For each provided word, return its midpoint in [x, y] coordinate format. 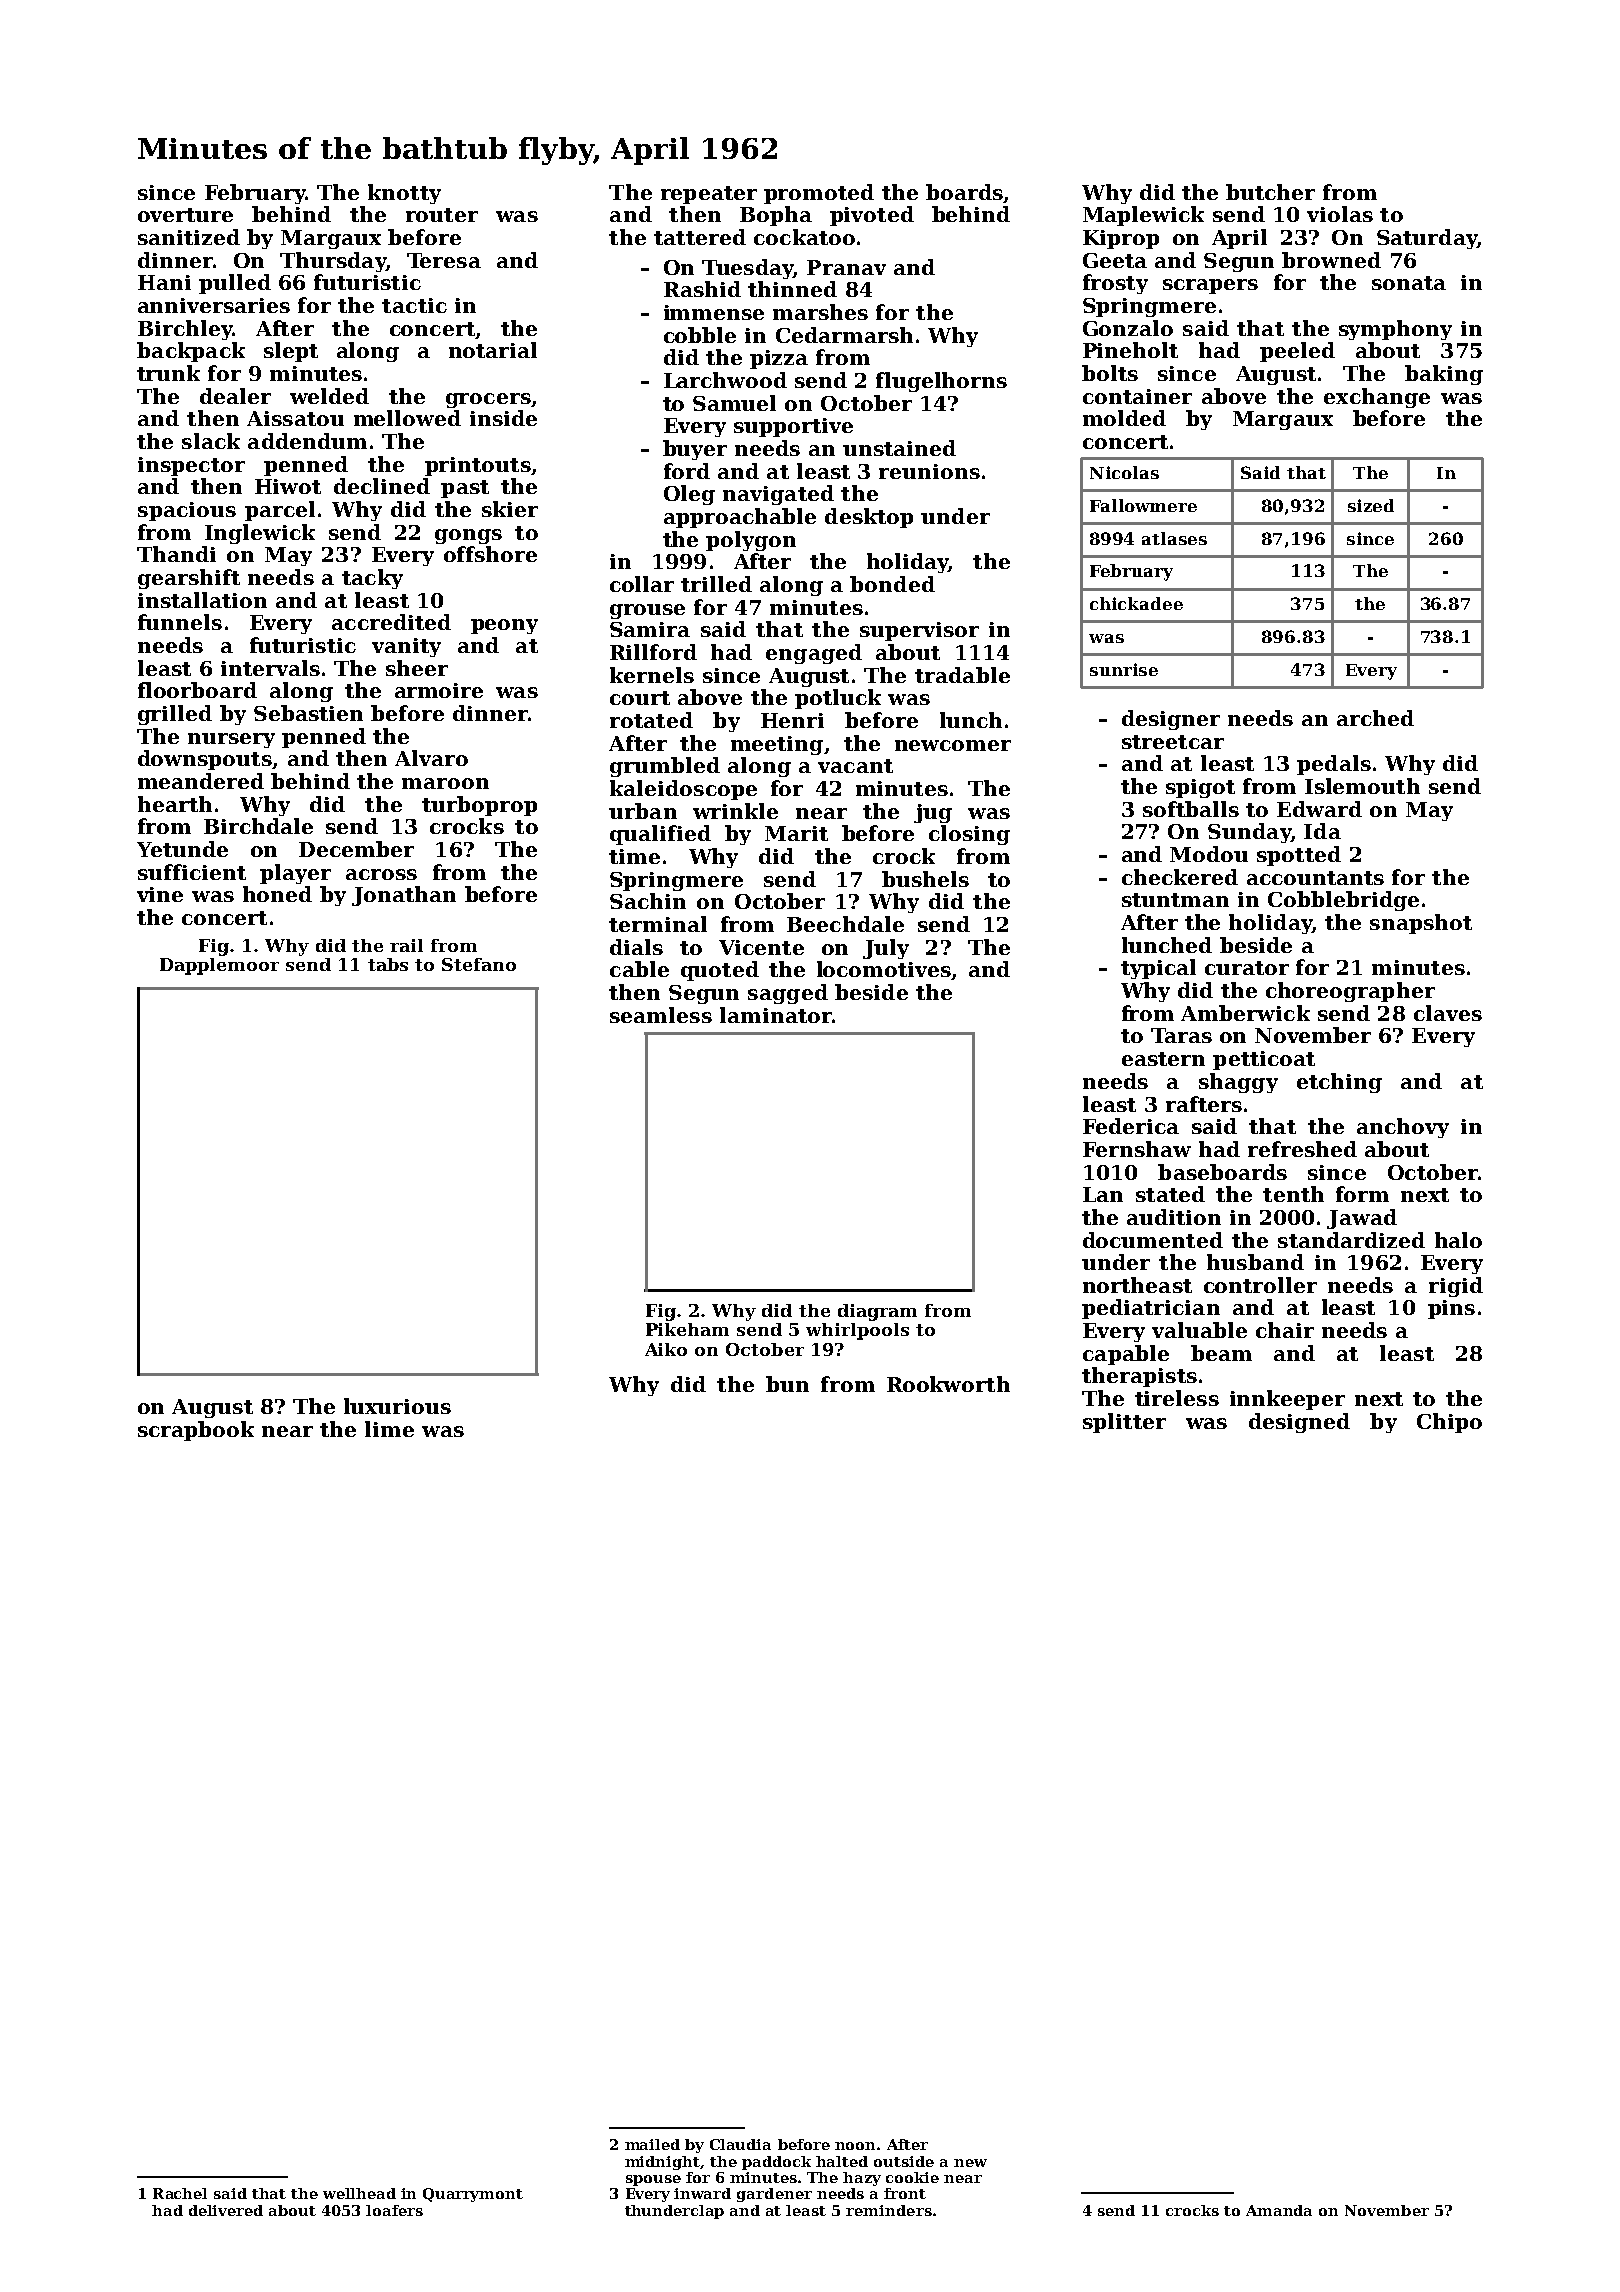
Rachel [180, 2193]
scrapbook [196, 1431]
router [442, 215]
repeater [709, 195]
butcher [1270, 192]
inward [702, 2193]
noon [855, 2146]
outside [904, 2161]
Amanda [1279, 2210]
